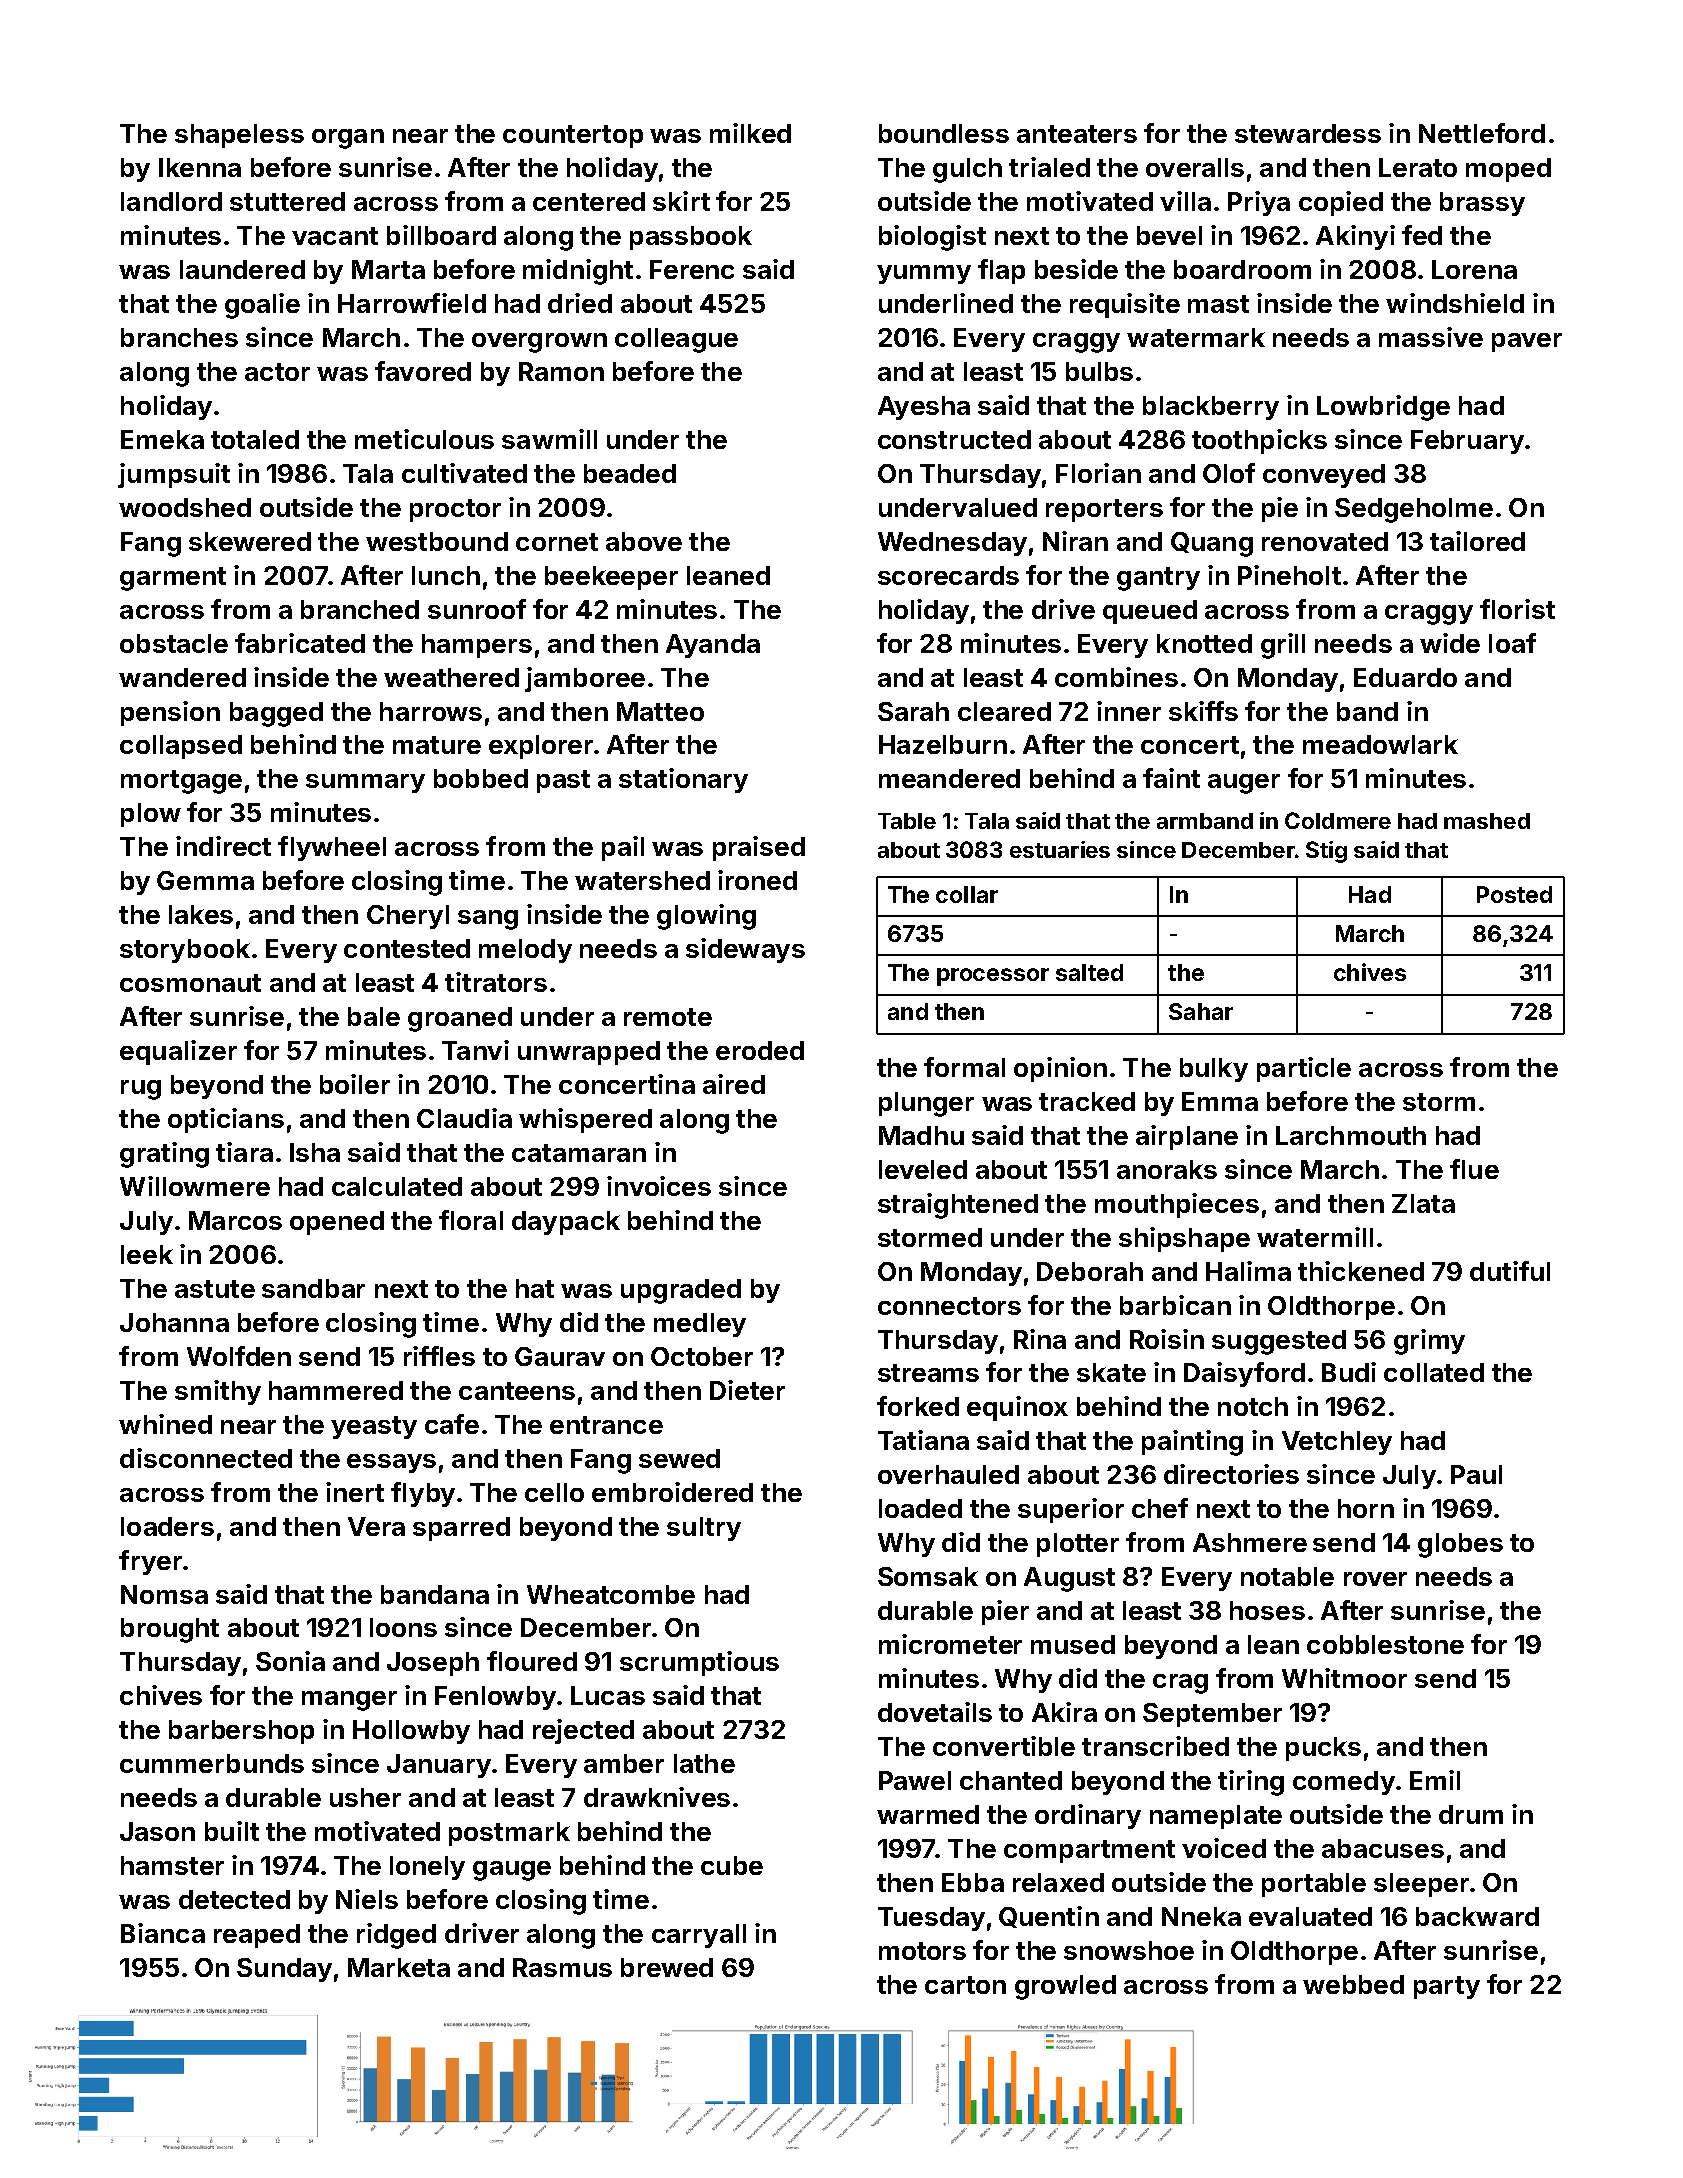 This screenshot has height=2178, width=1683. I want to click on sideways, so click(745, 950).
